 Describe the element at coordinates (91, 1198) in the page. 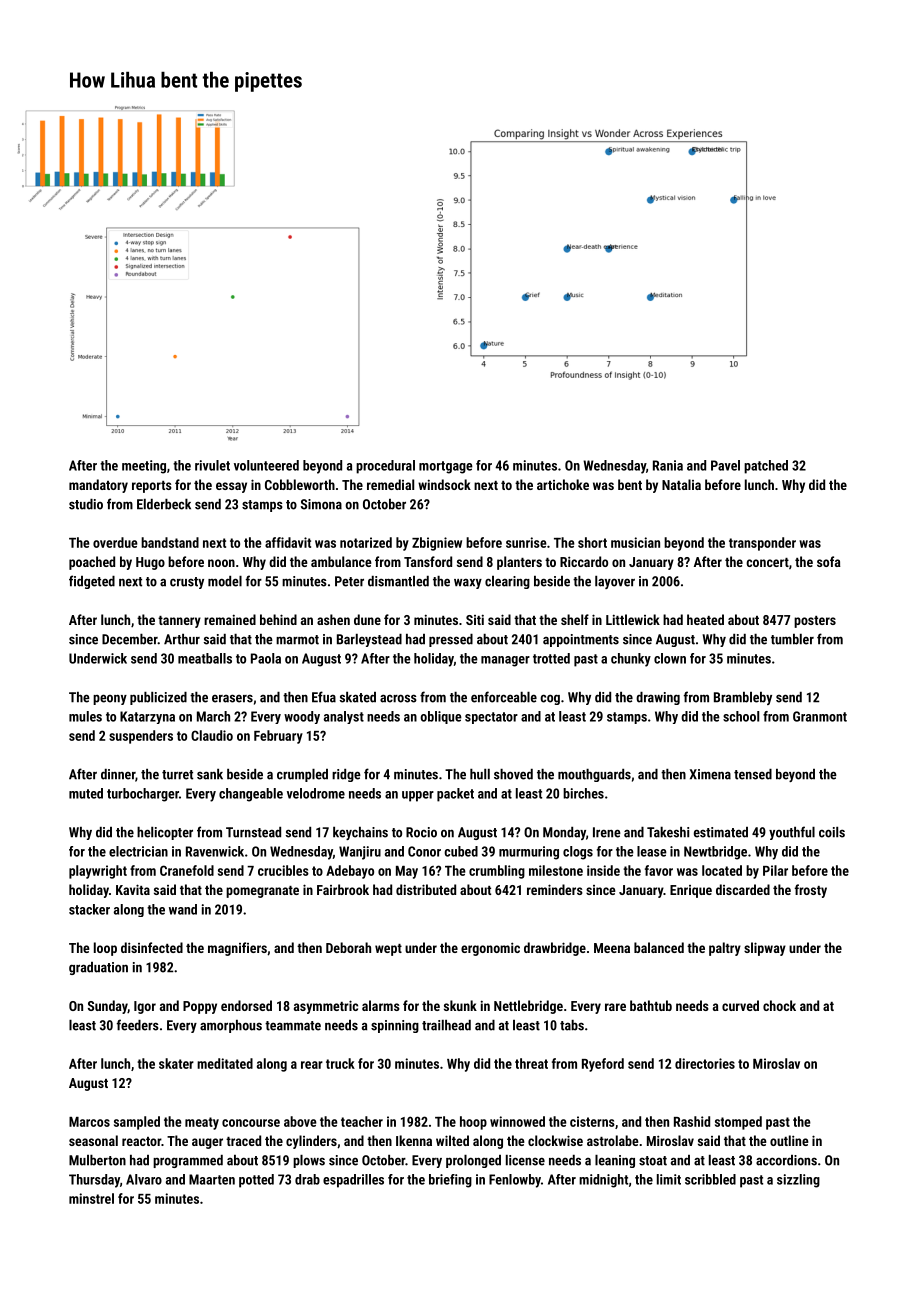

I see `minstrel` at that location.
